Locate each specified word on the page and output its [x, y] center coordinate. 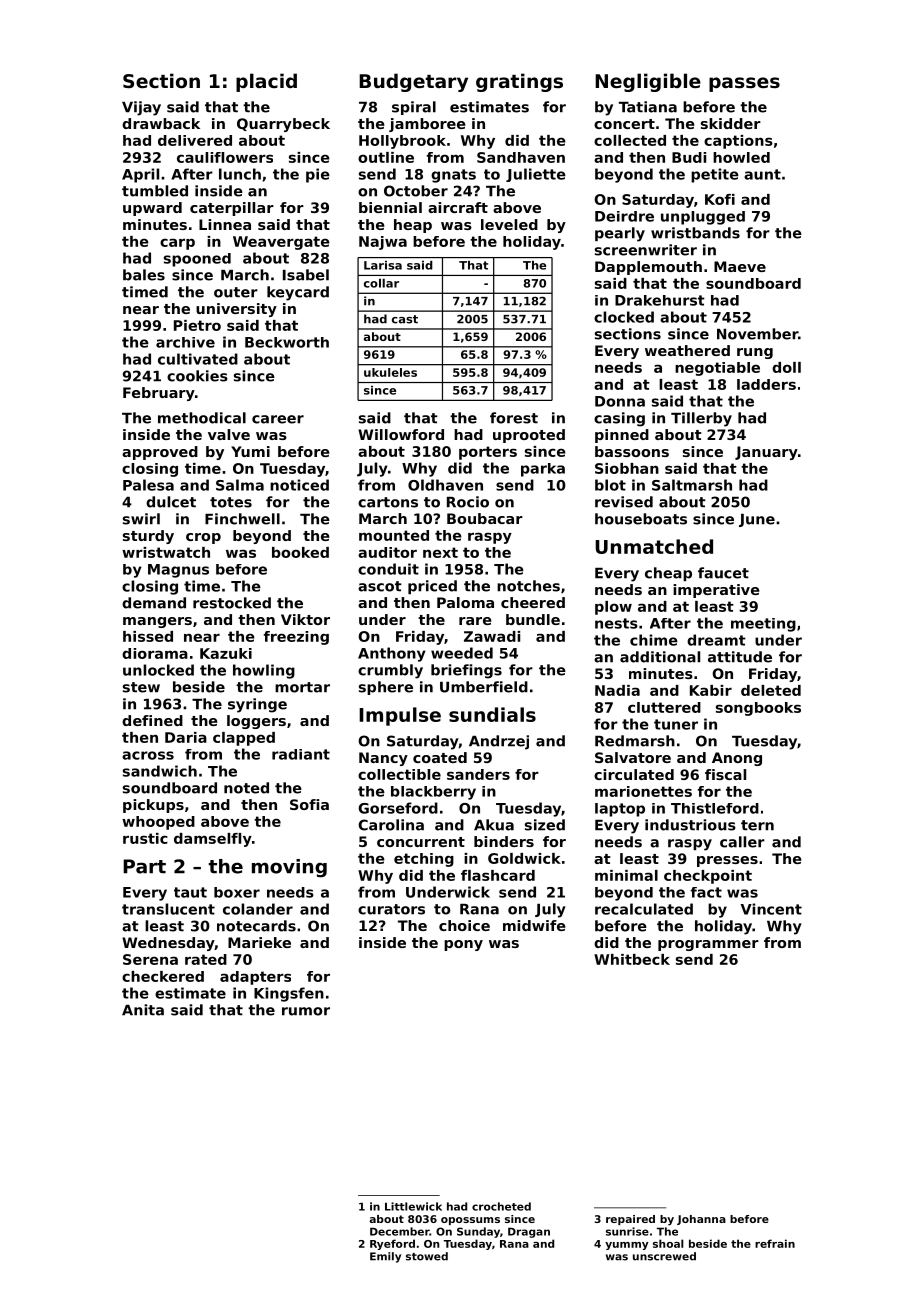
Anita [143, 1010]
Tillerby [701, 419]
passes [744, 84]
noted [246, 788]
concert [624, 124]
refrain [775, 1243]
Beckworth [287, 342]
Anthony [392, 654]
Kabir [711, 690]
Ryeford [392, 1244]
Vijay [141, 108]
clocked [624, 317]
